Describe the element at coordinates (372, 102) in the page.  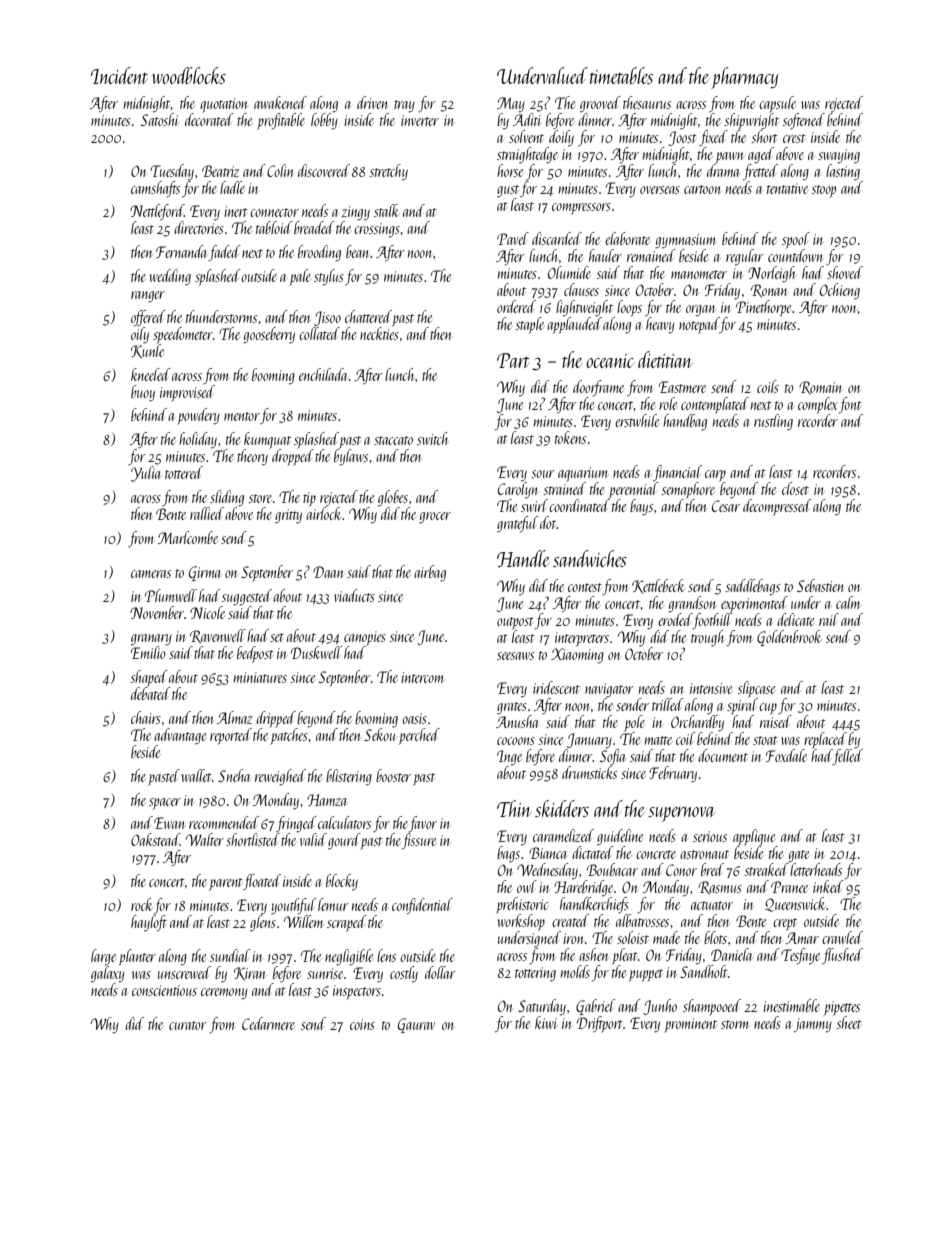
I see `driven` at that location.
